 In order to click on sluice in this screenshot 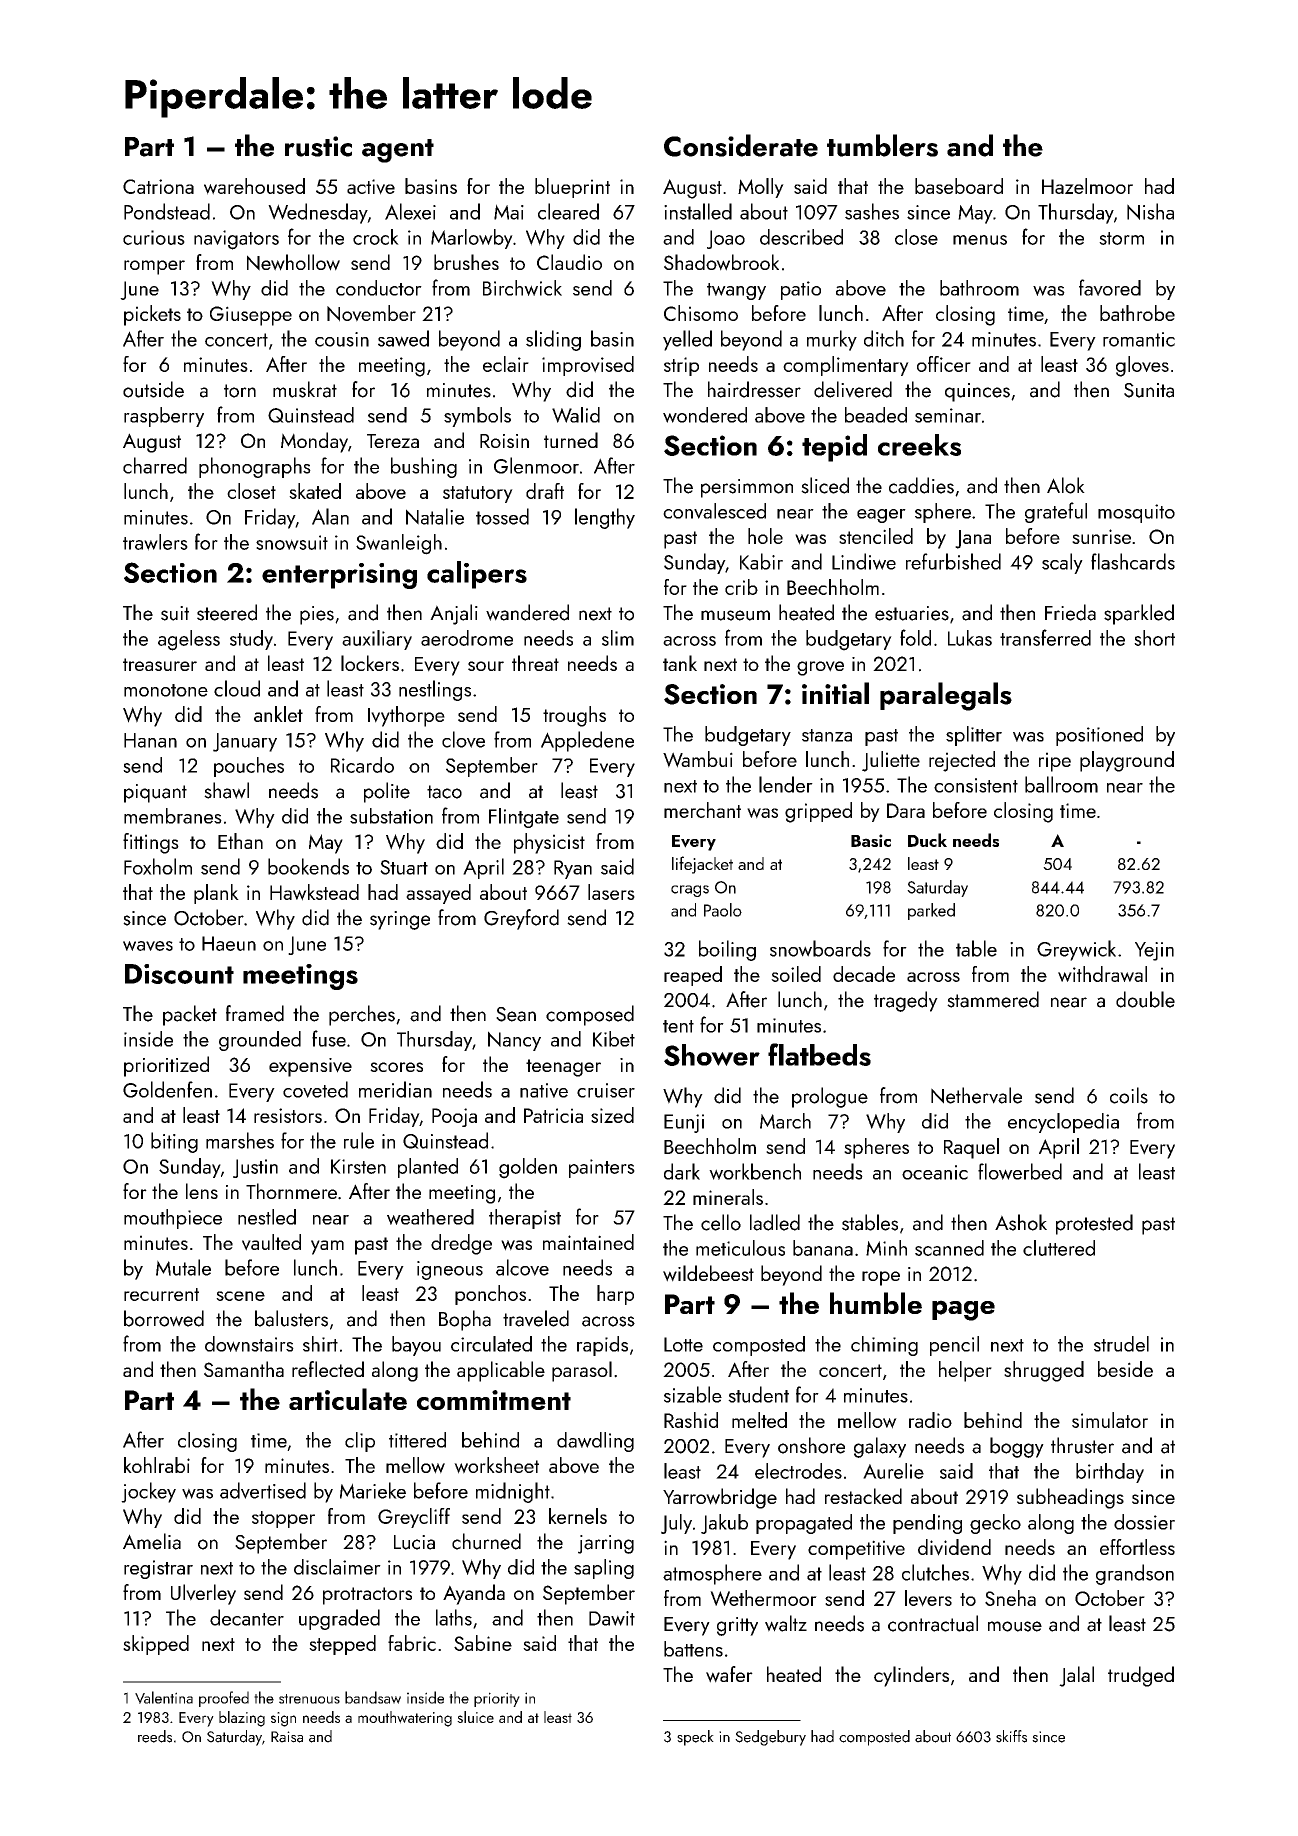, I will do `click(475, 1717)`.
